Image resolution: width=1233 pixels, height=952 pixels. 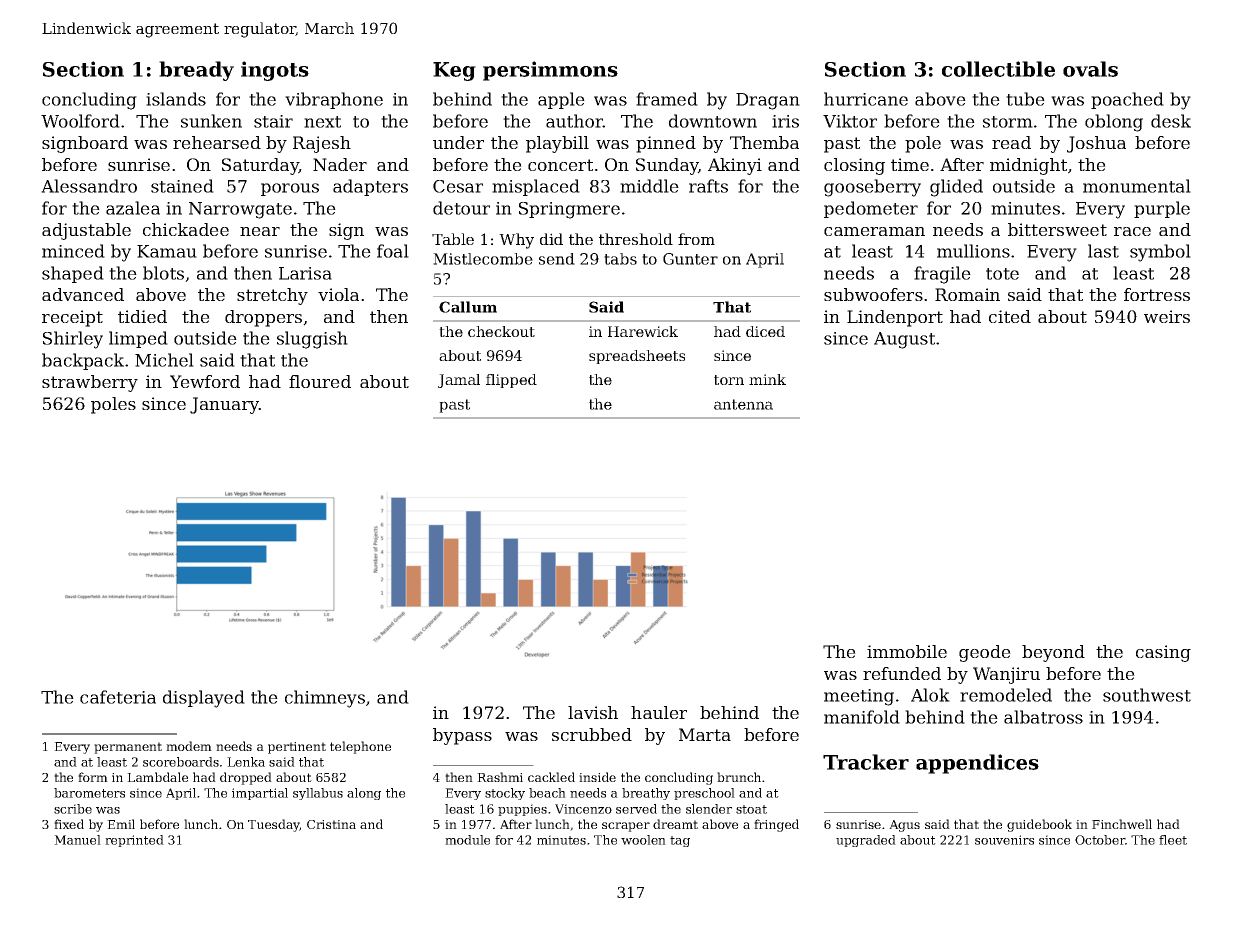 What do you see at coordinates (667, 99) in the page?
I see `framed` at bounding box center [667, 99].
